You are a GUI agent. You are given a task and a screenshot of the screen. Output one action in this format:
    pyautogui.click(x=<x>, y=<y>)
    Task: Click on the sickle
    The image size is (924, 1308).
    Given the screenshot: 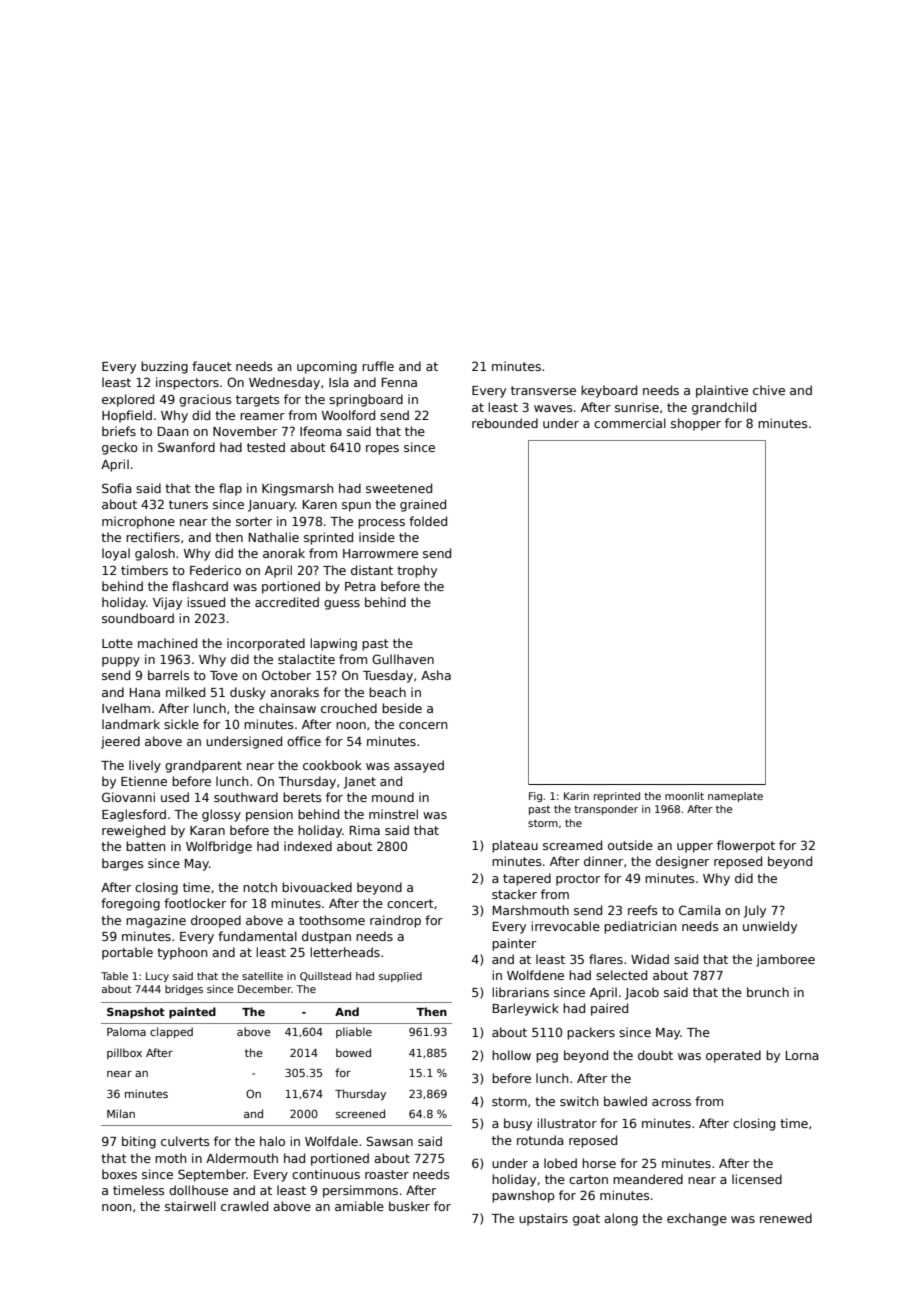 What is the action you would take?
    pyautogui.click(x=181, y=724)
